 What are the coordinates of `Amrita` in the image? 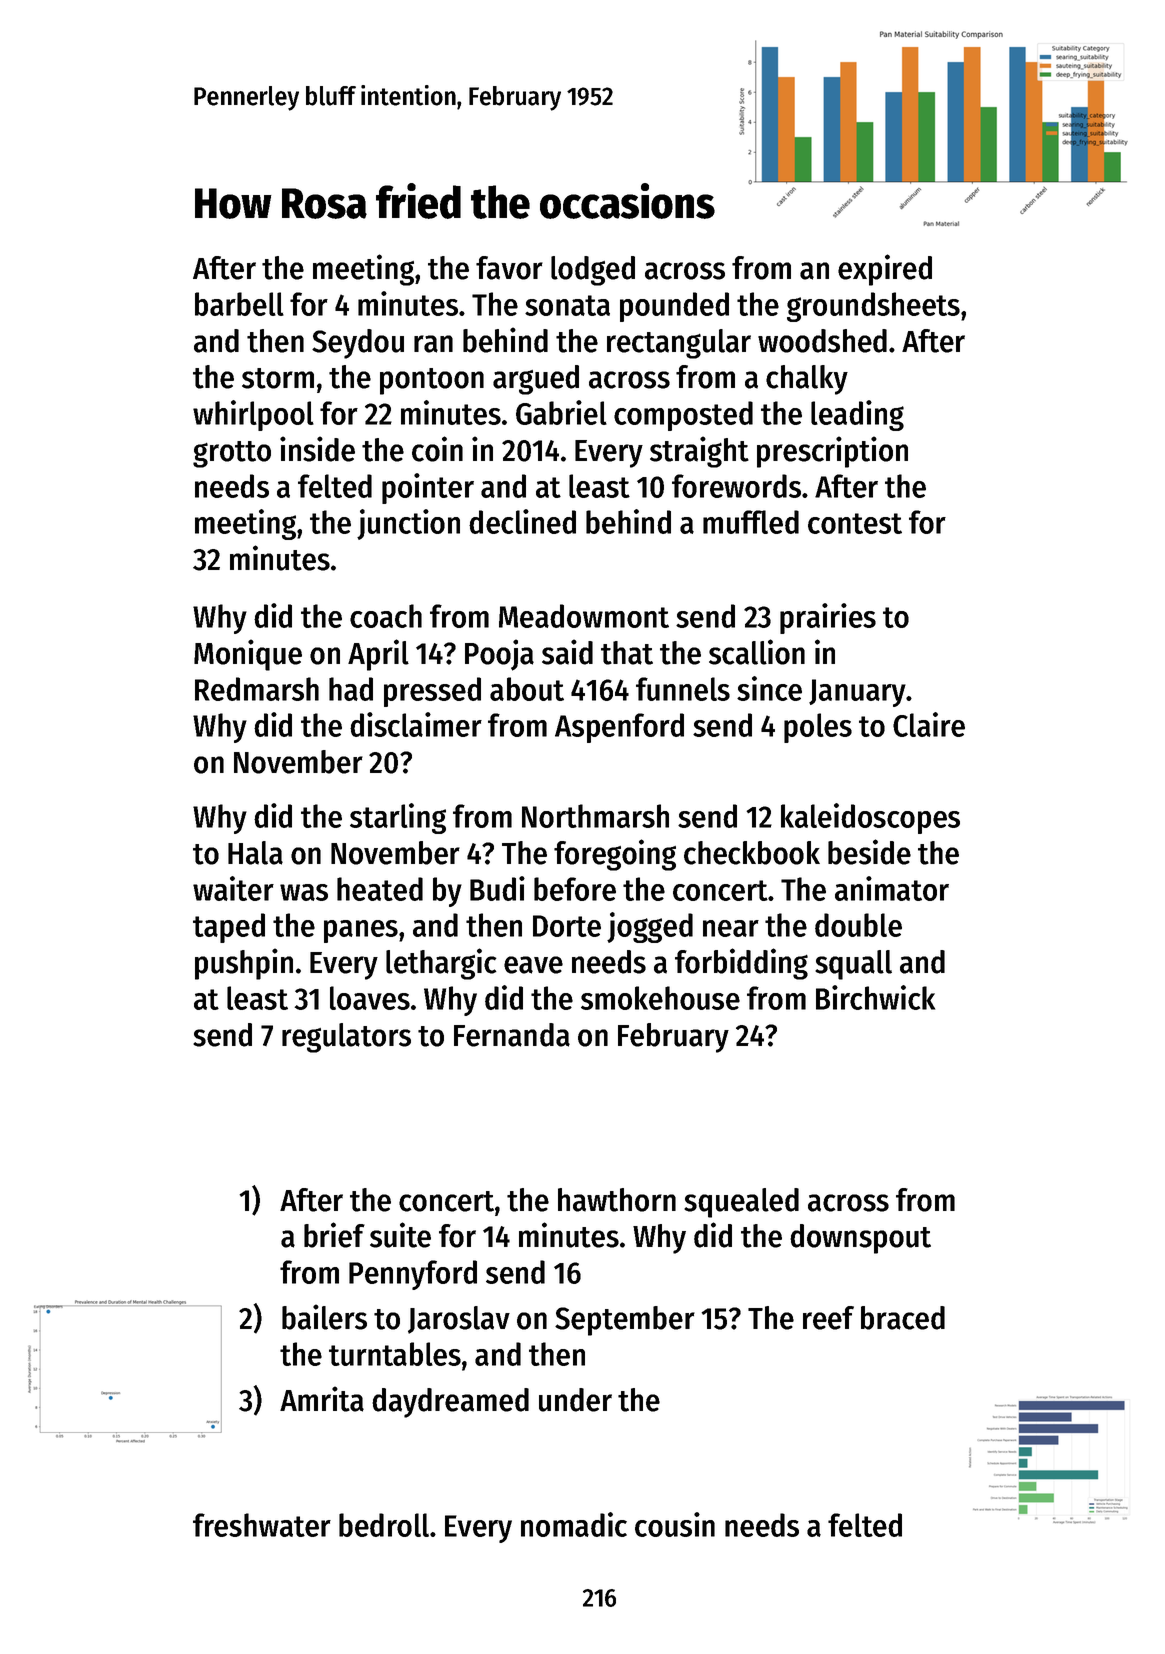 It's located at (322, 1399).
